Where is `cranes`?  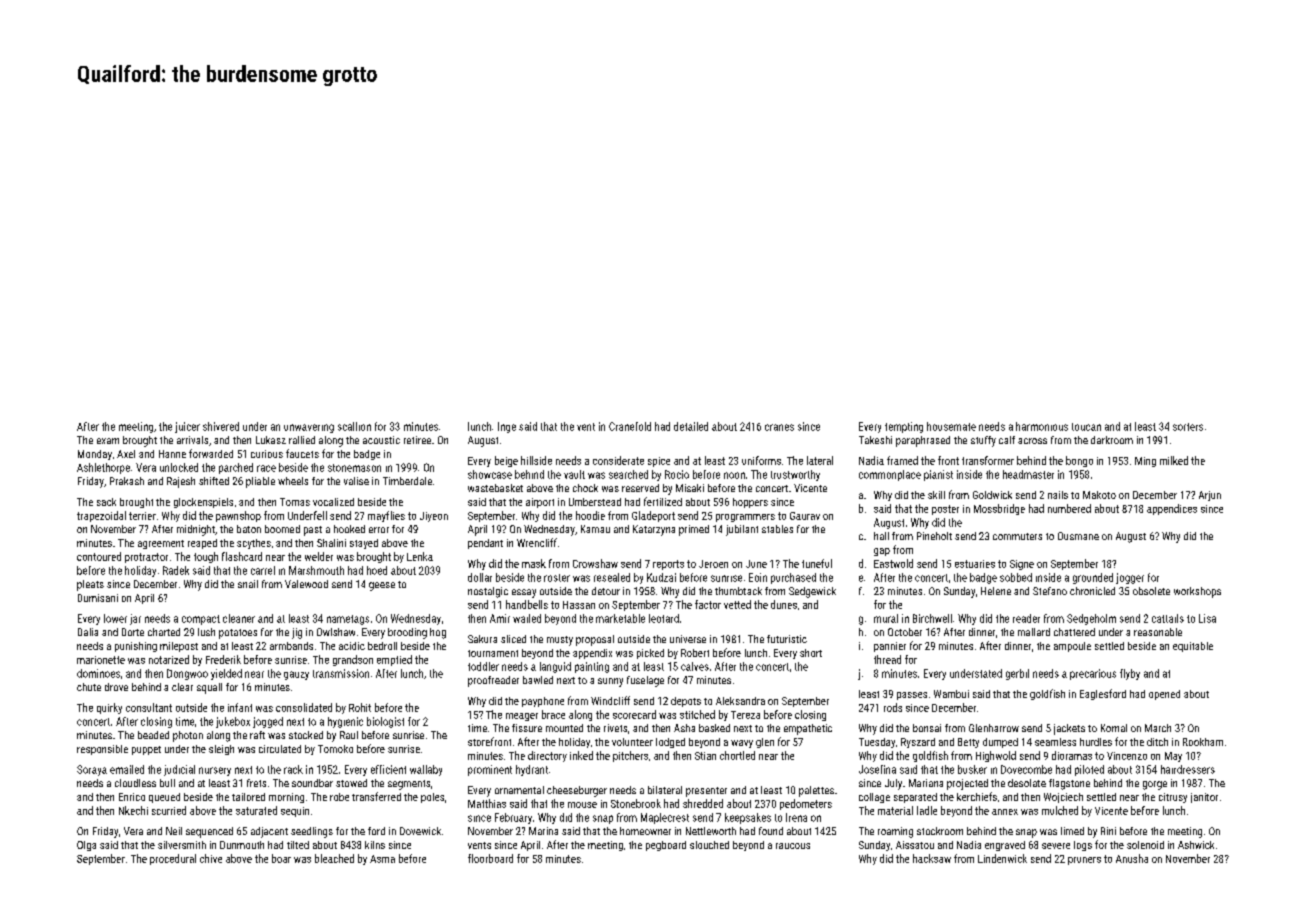 cranes is located at coordinates (779, 427).
